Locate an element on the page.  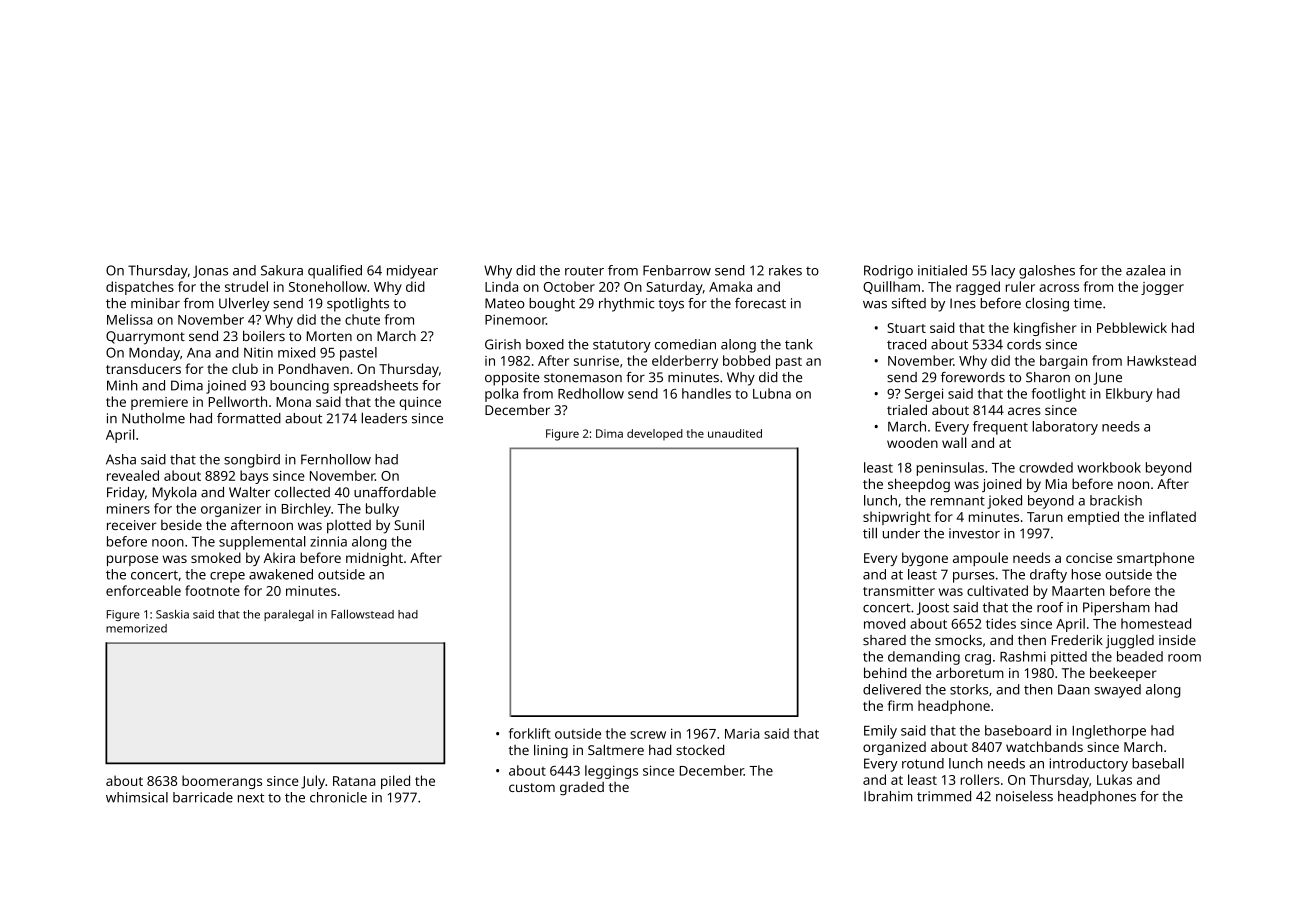
Walter is located at coordinates (249, 492).
